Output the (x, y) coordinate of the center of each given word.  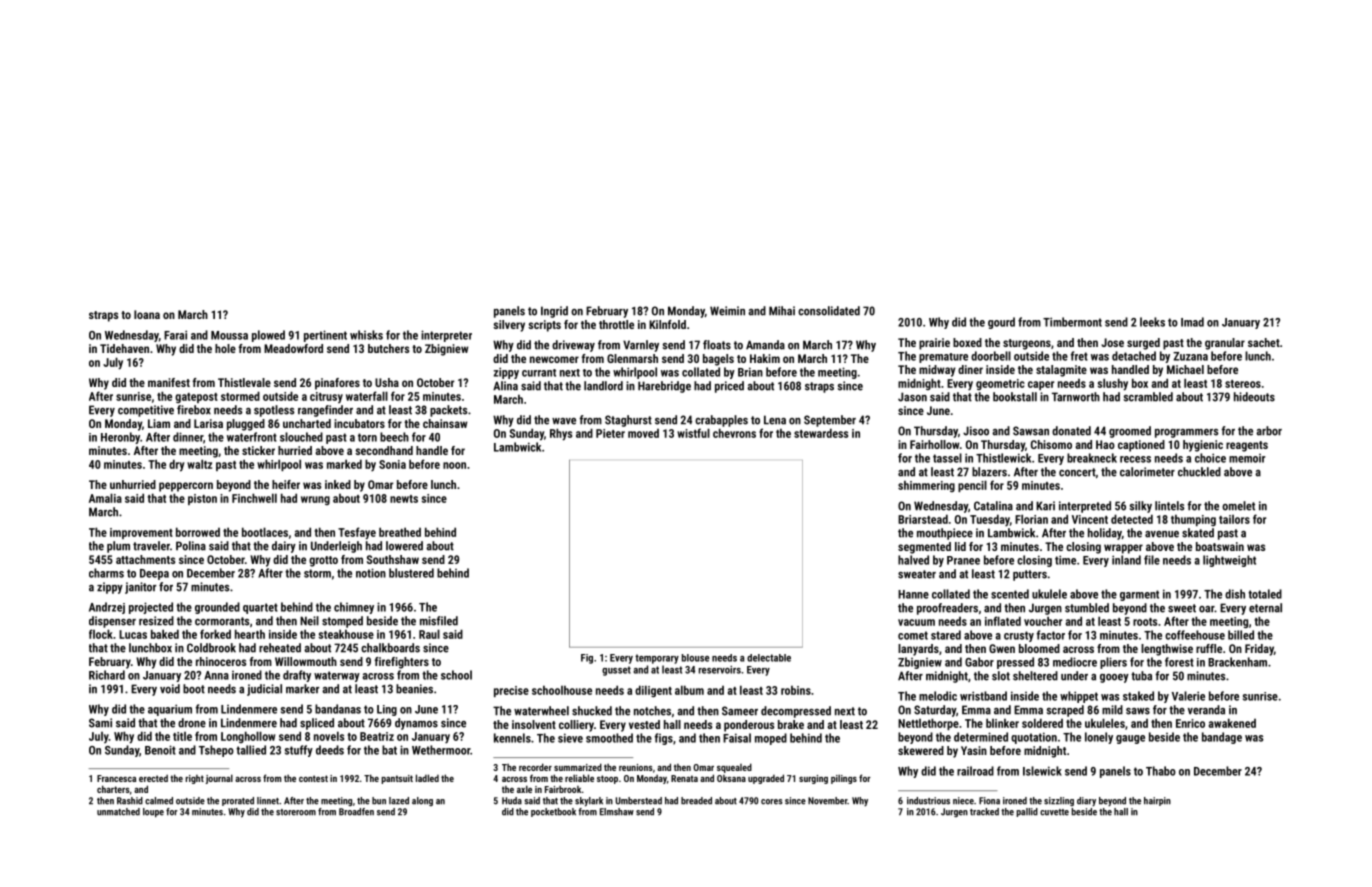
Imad (1192, 322)
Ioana (147, 314)
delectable (769, 658)
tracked (984, 812)
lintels (1170, 506)
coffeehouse (1195, 635)
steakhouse (346, 634)
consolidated (829, 311)
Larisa (208, 423)
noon (454, 465)
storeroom (296, 812)
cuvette (1054, 812)
